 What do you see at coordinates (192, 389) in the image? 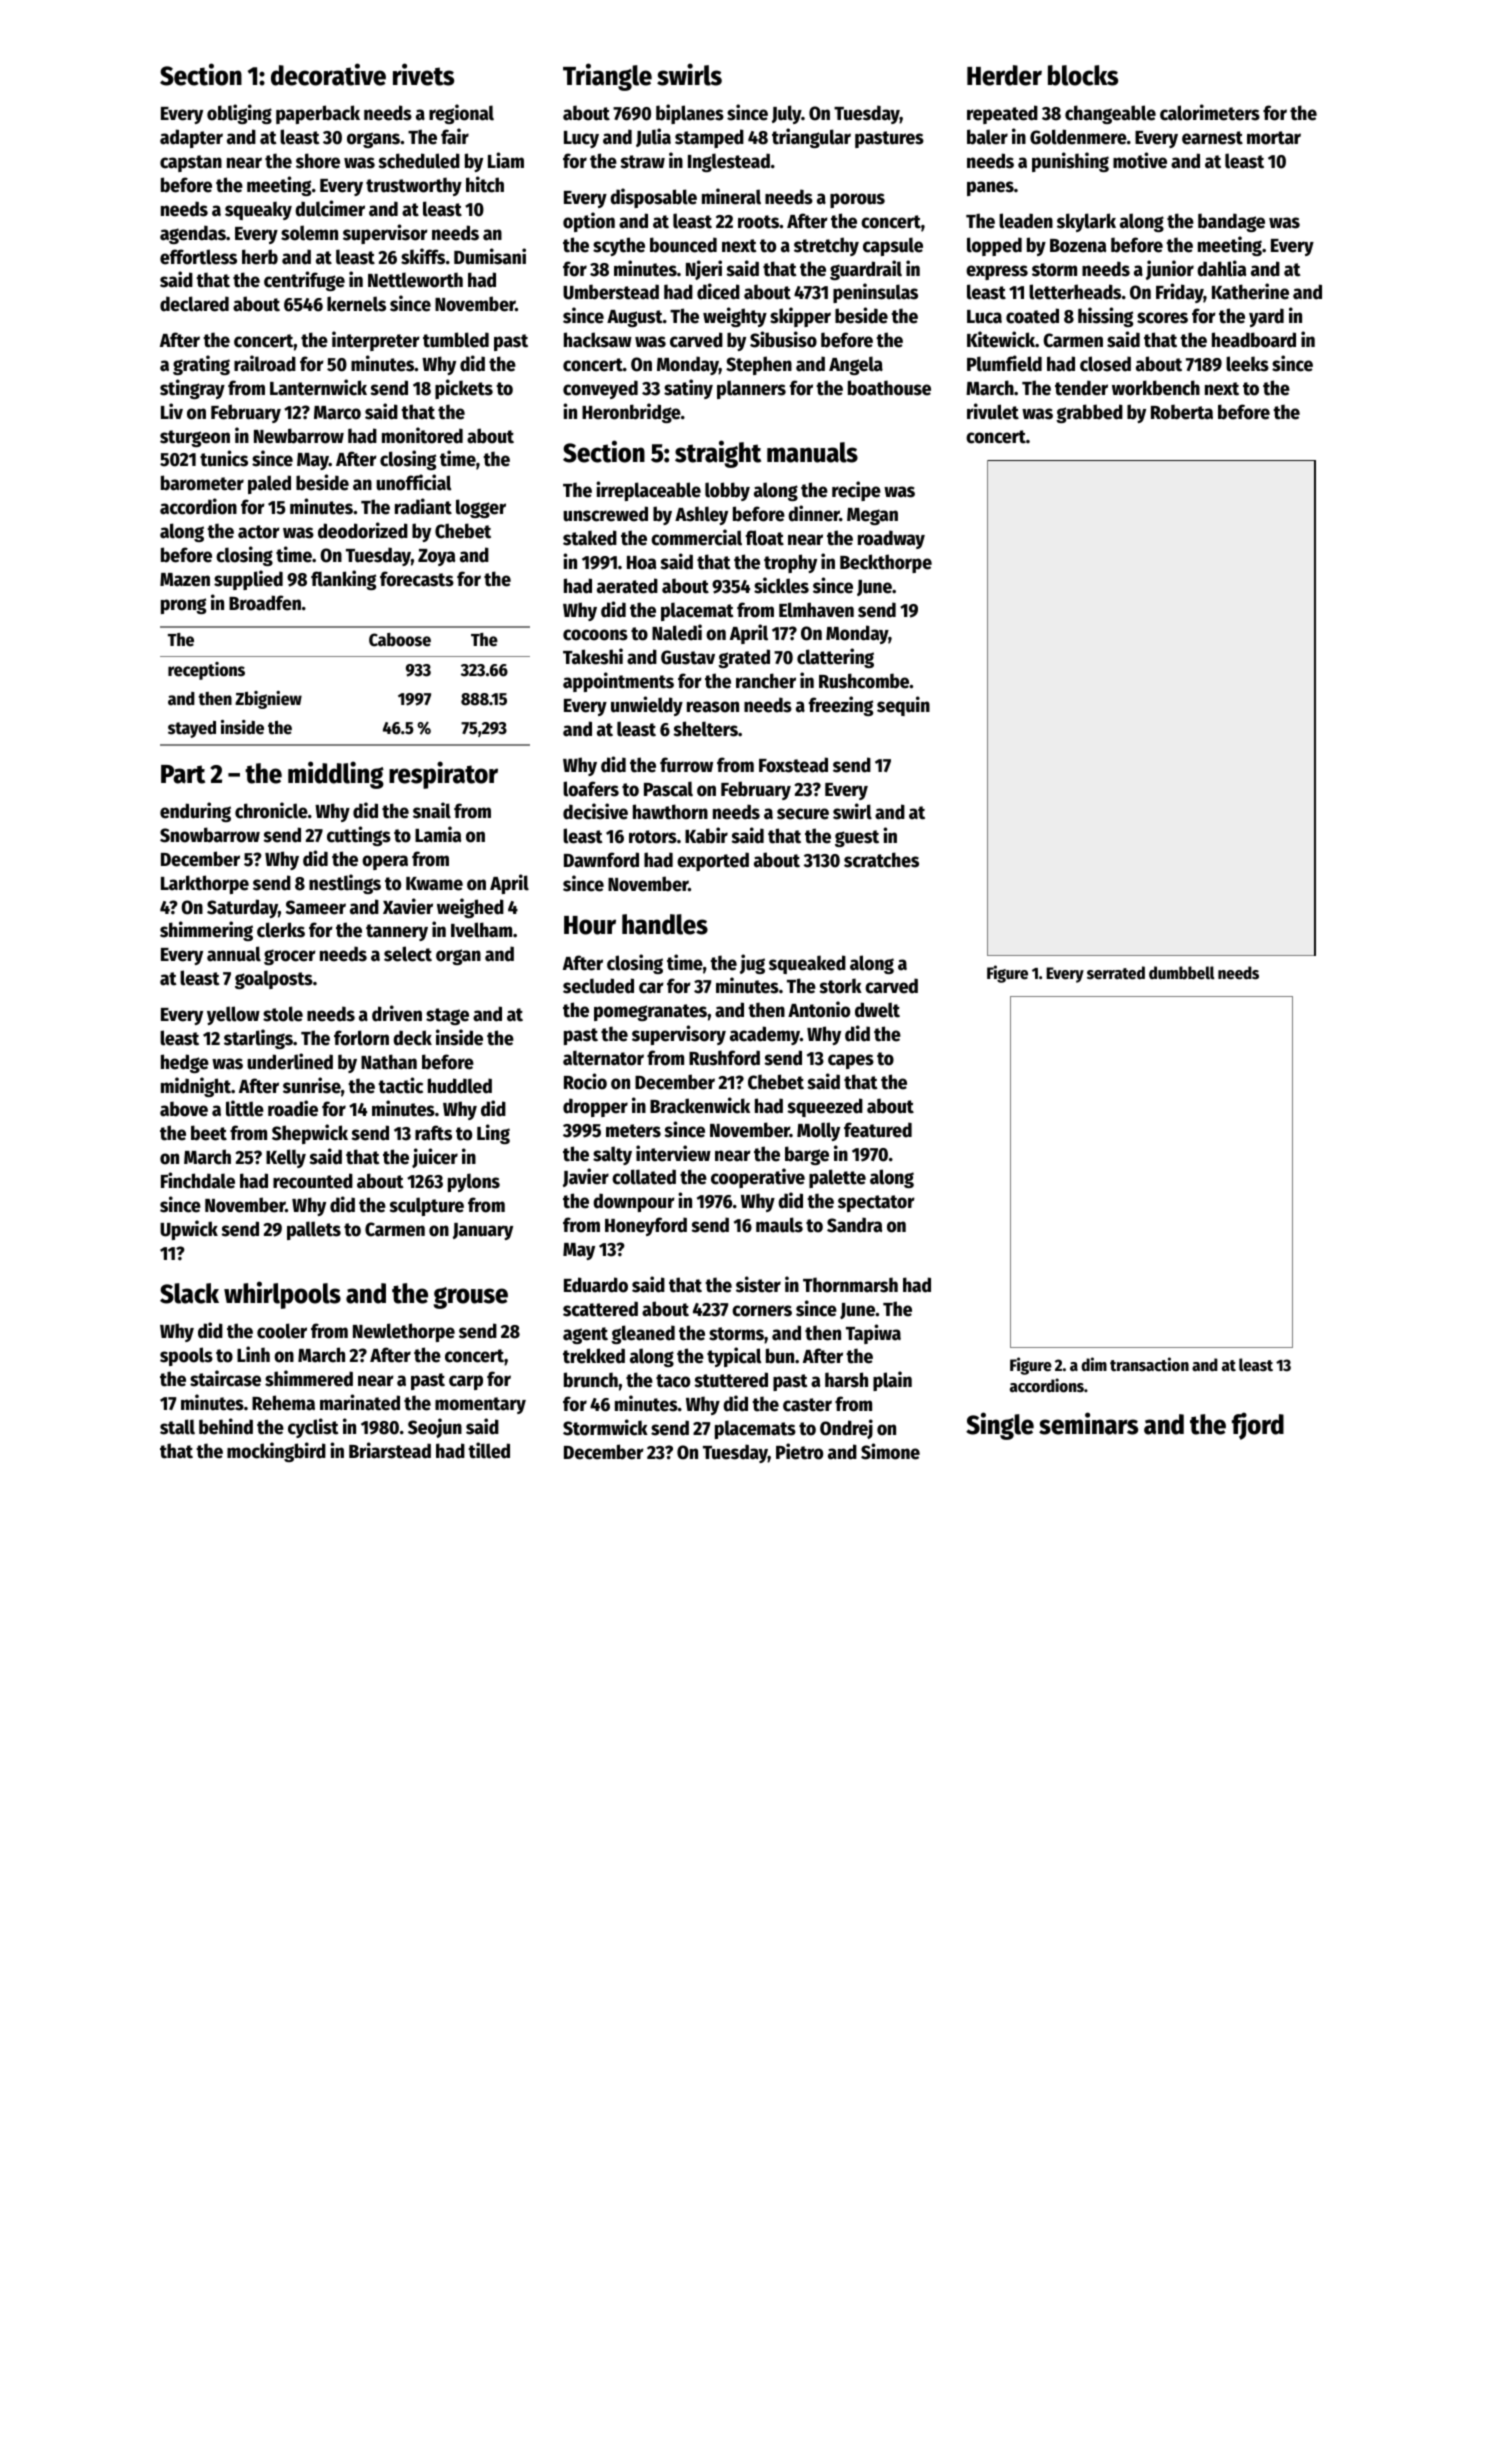
I see `stingray` at bounding box center [192, 389].
